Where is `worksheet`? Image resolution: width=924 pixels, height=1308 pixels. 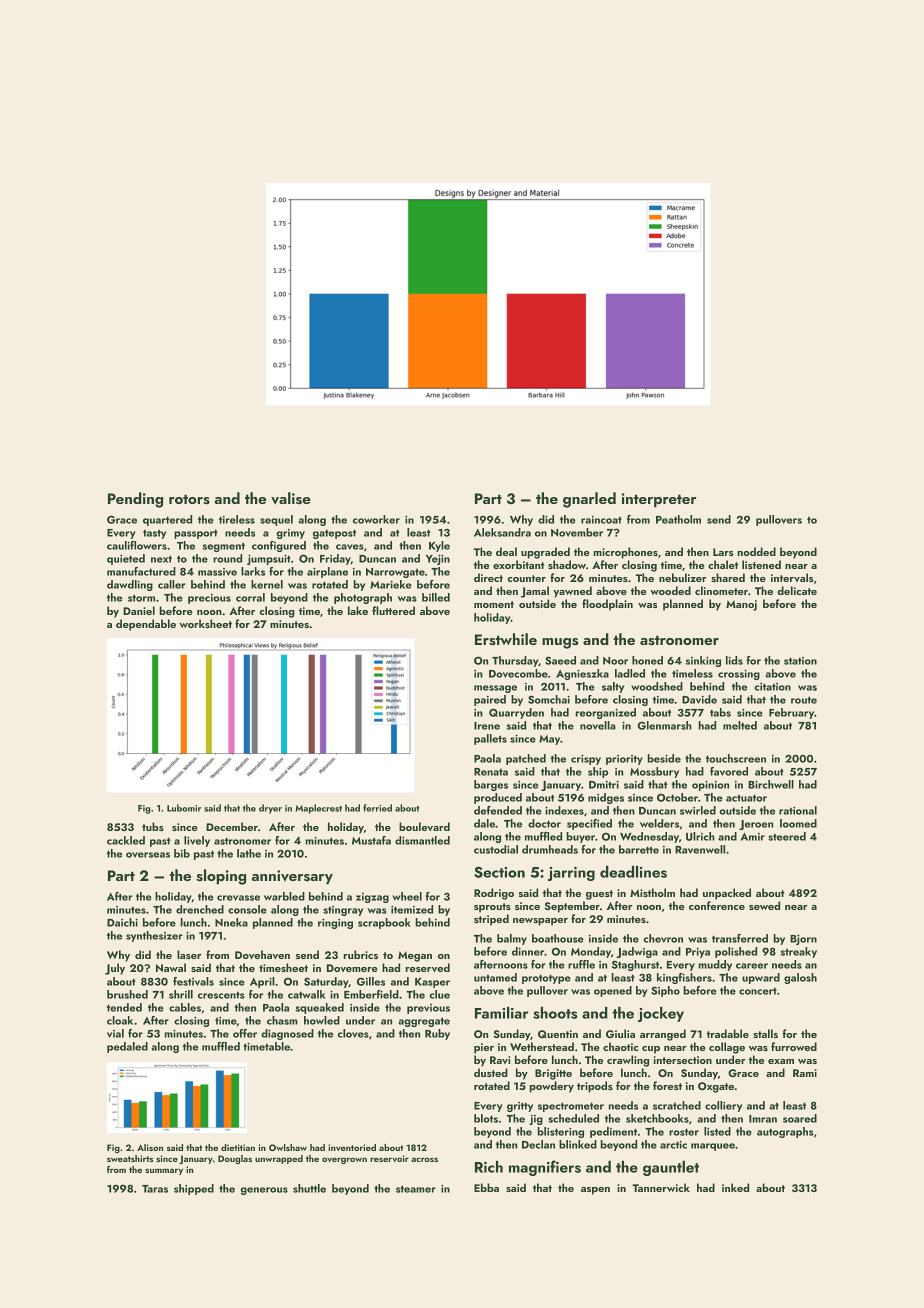 worksheet is located at coordinates (206, 623).
